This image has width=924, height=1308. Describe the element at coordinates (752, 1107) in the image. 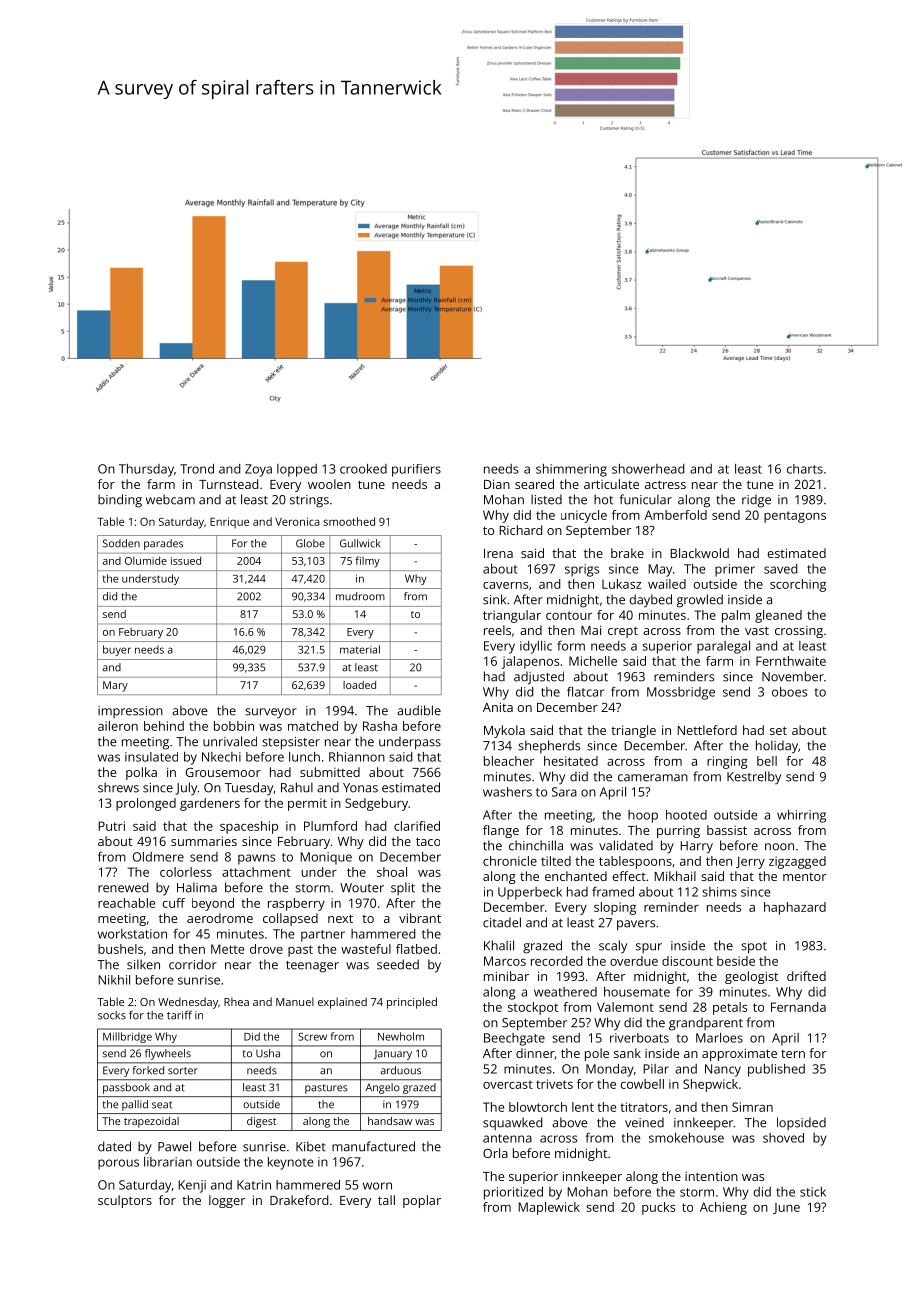

I see `Simran` at that location.
